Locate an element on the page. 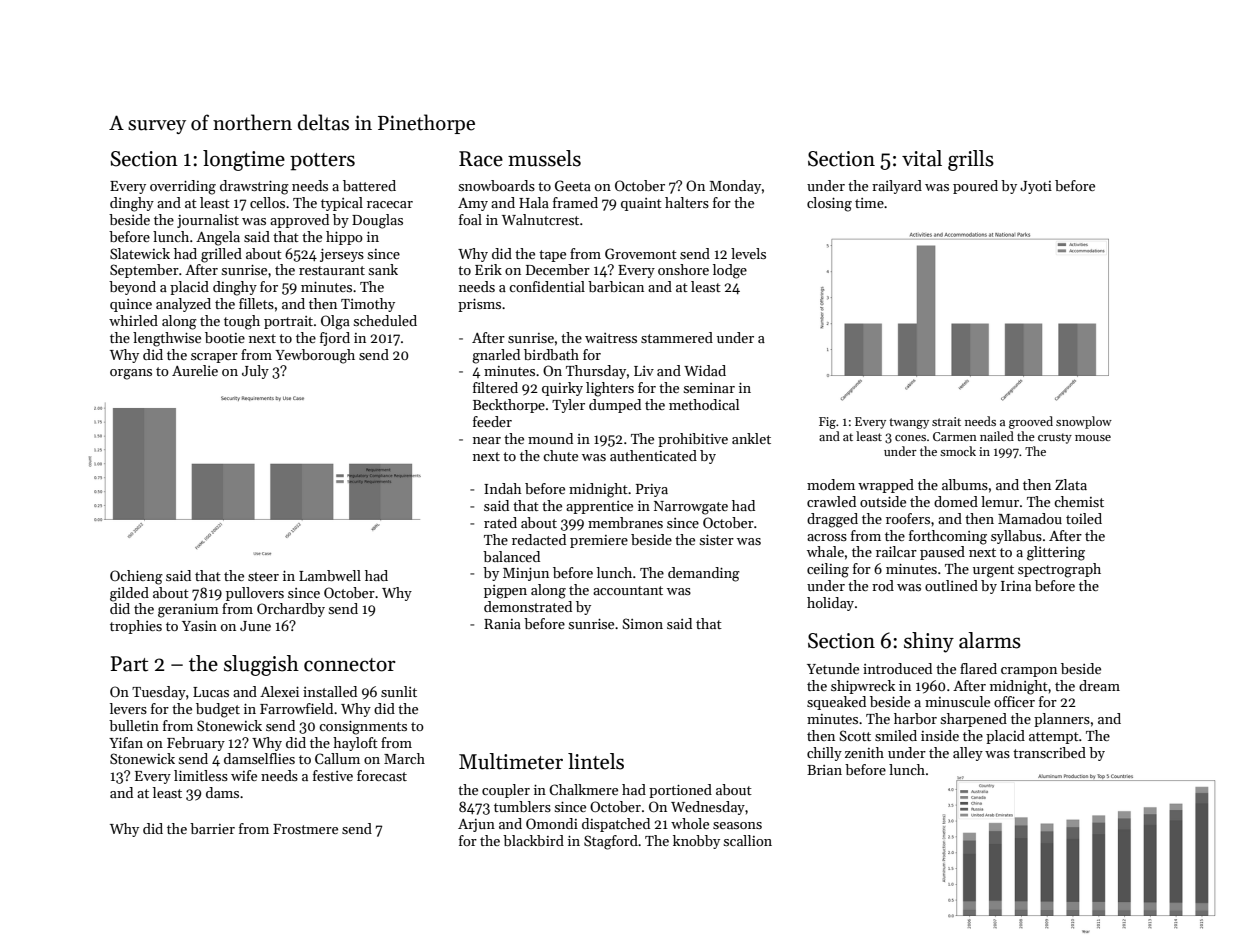  blackbird is located at coordinates (533, 840).
